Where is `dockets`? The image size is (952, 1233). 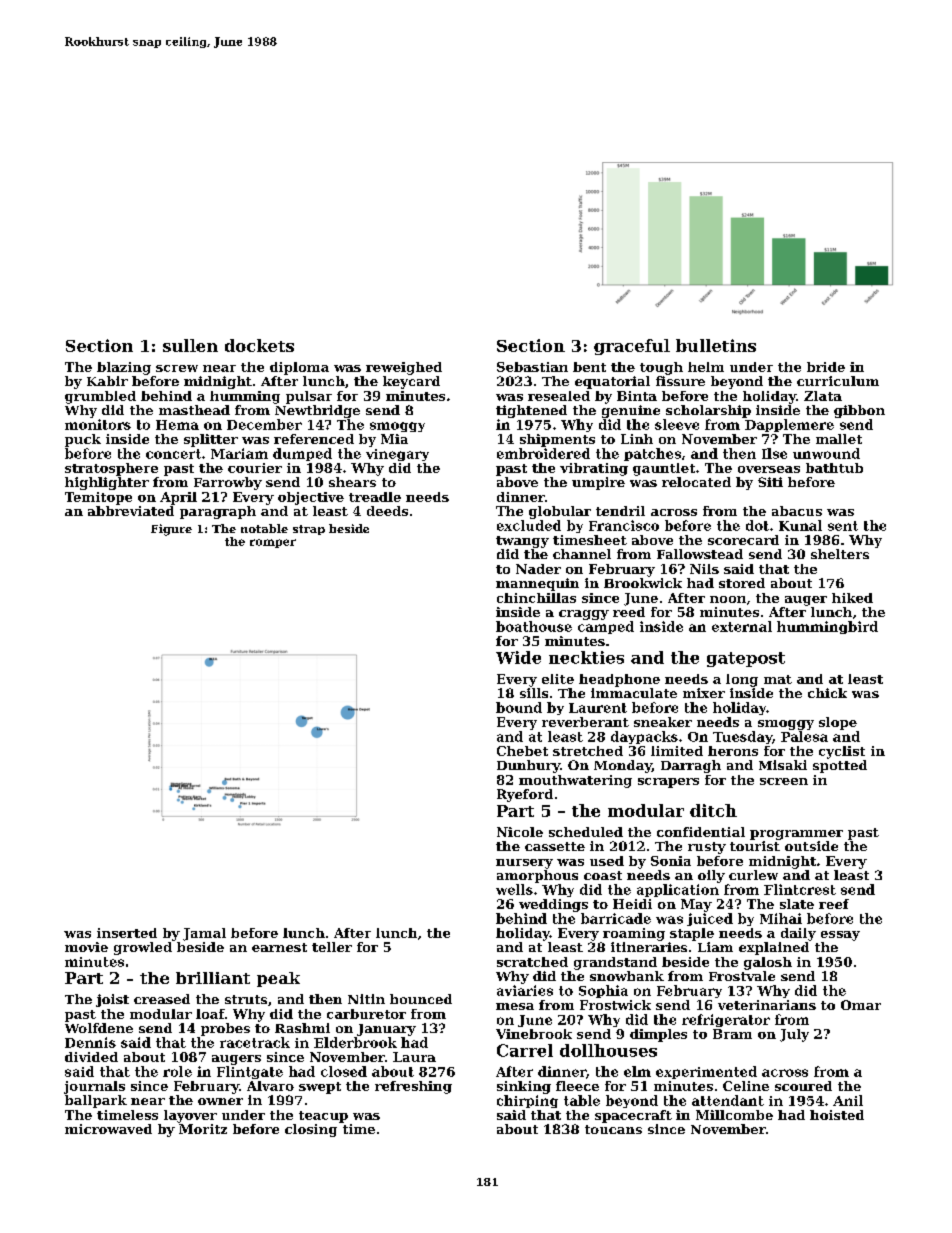 dockets is located at coordinates (259, 345).
